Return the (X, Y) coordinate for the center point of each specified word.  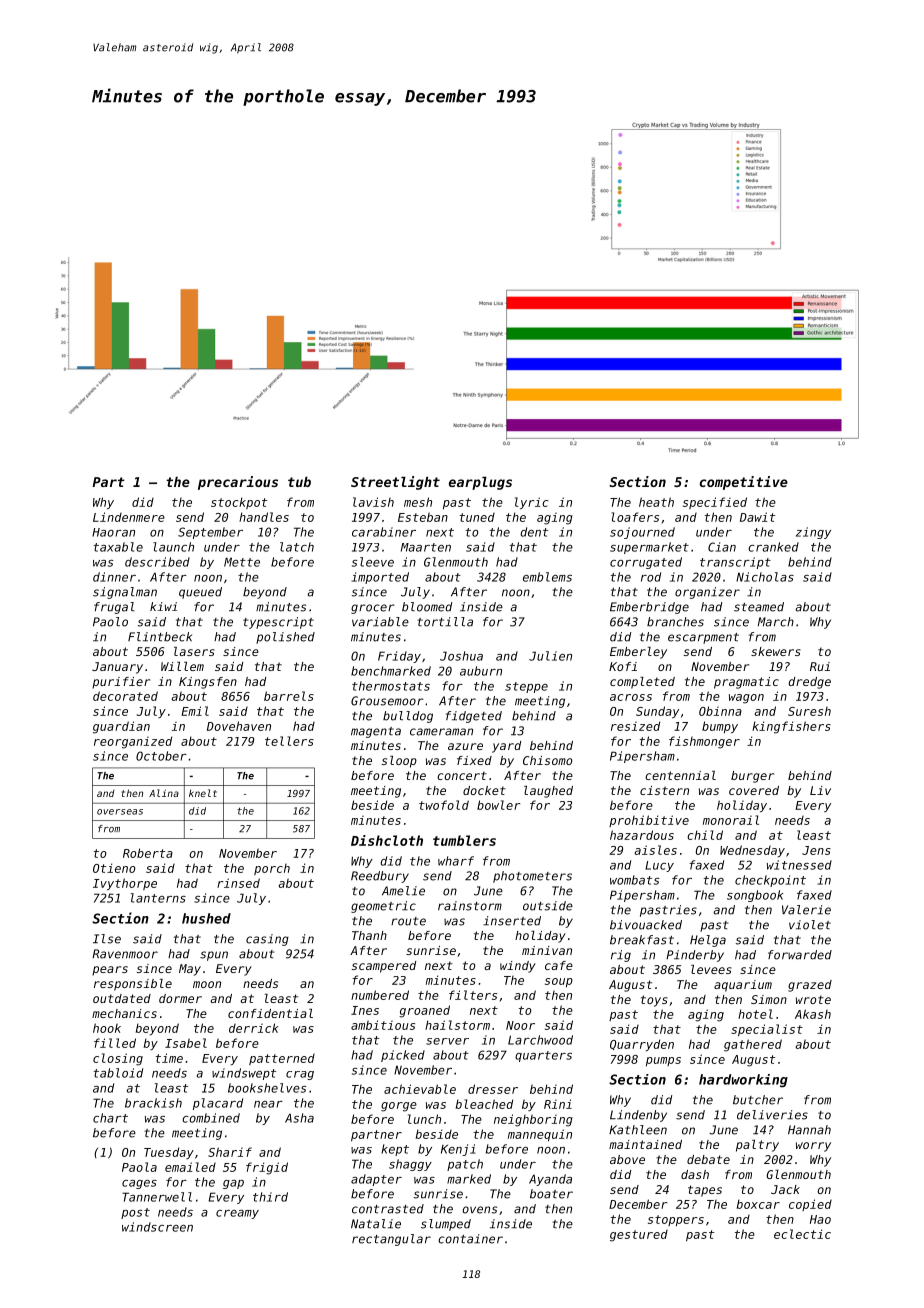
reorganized (133, 742)
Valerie (806, 910)
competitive (744, 483)
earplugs (480, 483)
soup (559, 982)
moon (207, 984)
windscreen (157, 1227)
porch (272, 869)
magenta (376, 732)
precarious (238, 483)
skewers (776, 651)
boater (551, 1194)
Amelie (403, 891)
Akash (813, 1014)
